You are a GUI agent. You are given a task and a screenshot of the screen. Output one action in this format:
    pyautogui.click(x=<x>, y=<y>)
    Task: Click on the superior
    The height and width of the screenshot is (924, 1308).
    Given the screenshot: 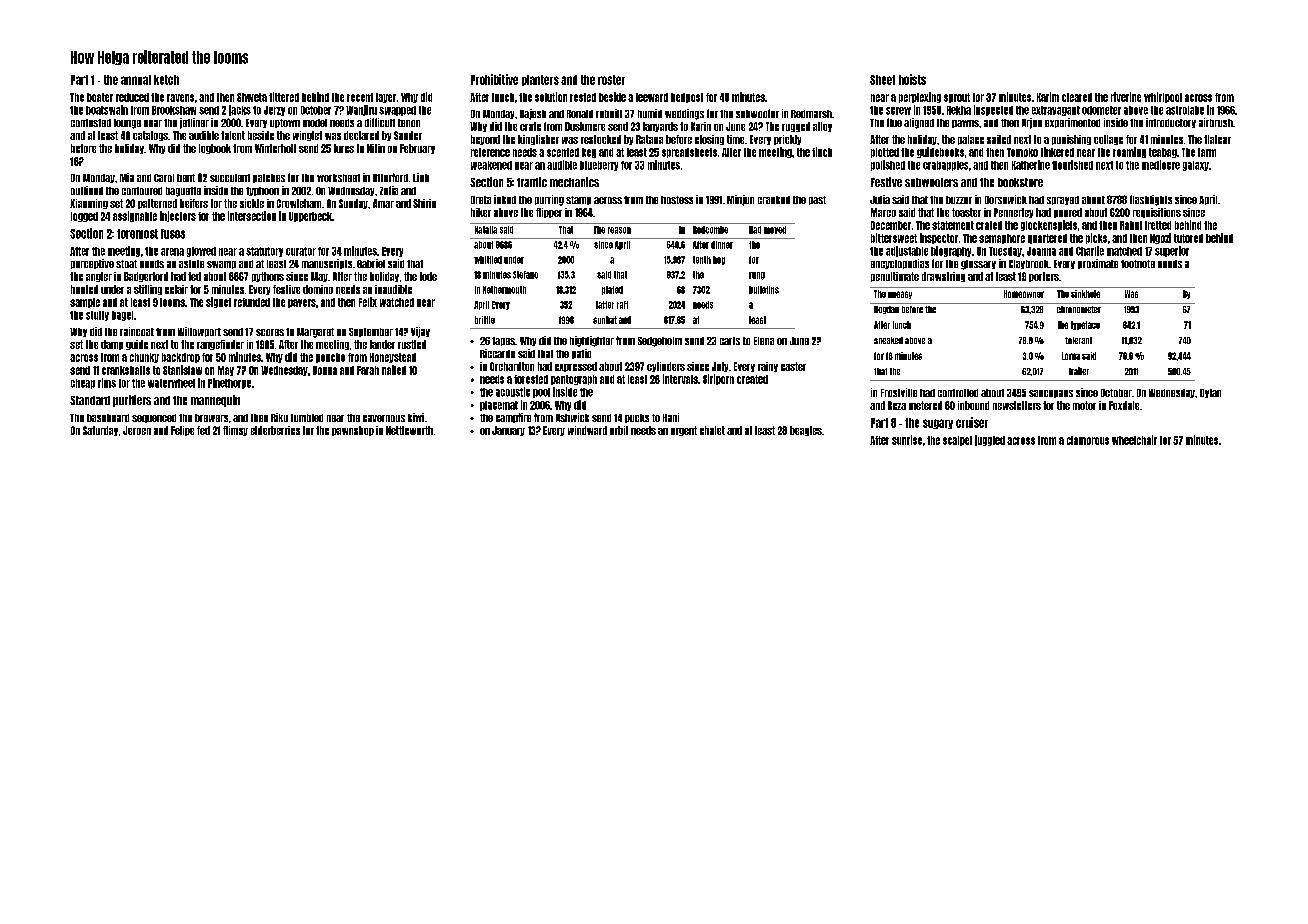 What is the action you would take?
    pyautogui.click(x=1172, y=251)
